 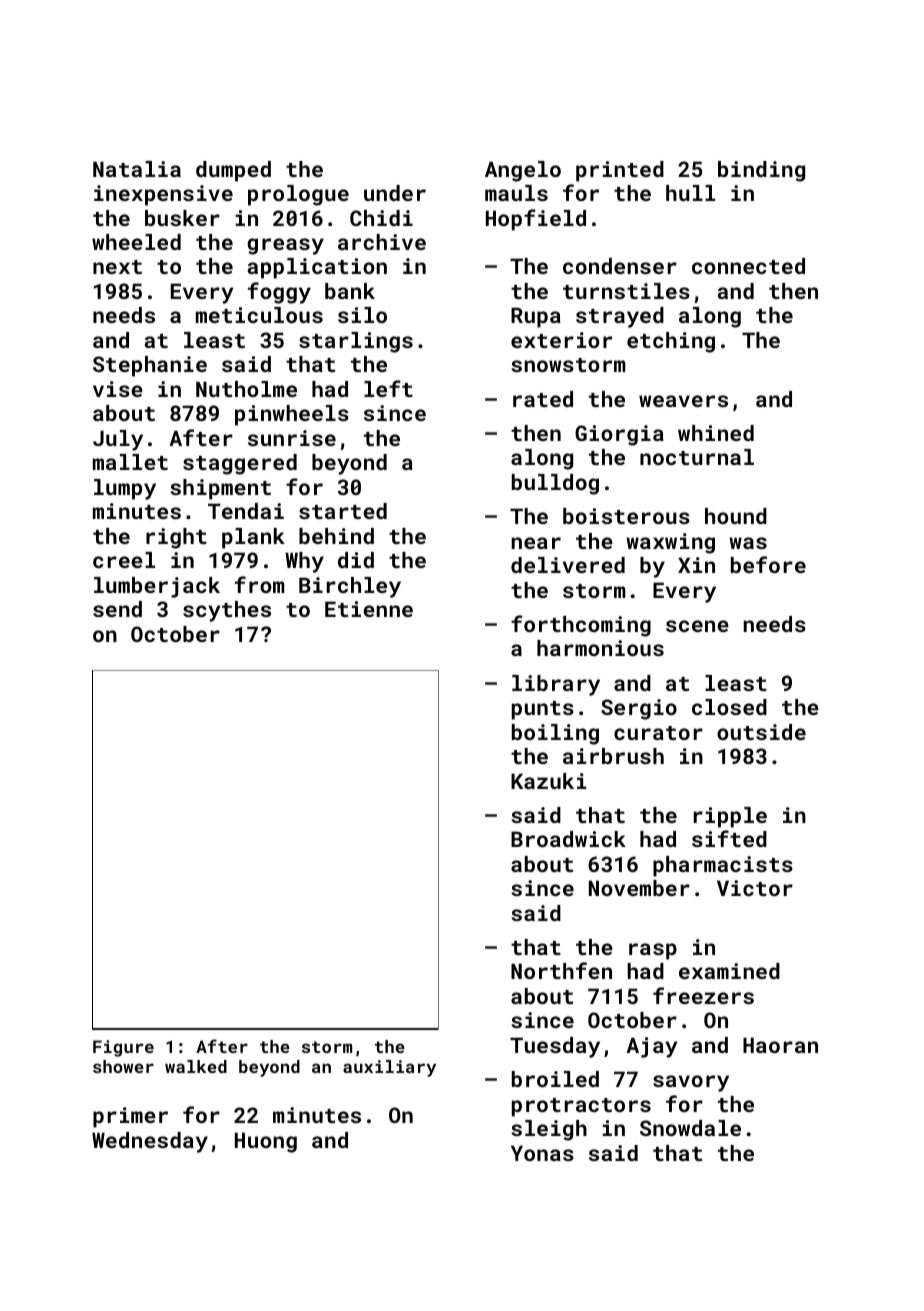 I want to click on Xin, so click(x=696, y=565).
